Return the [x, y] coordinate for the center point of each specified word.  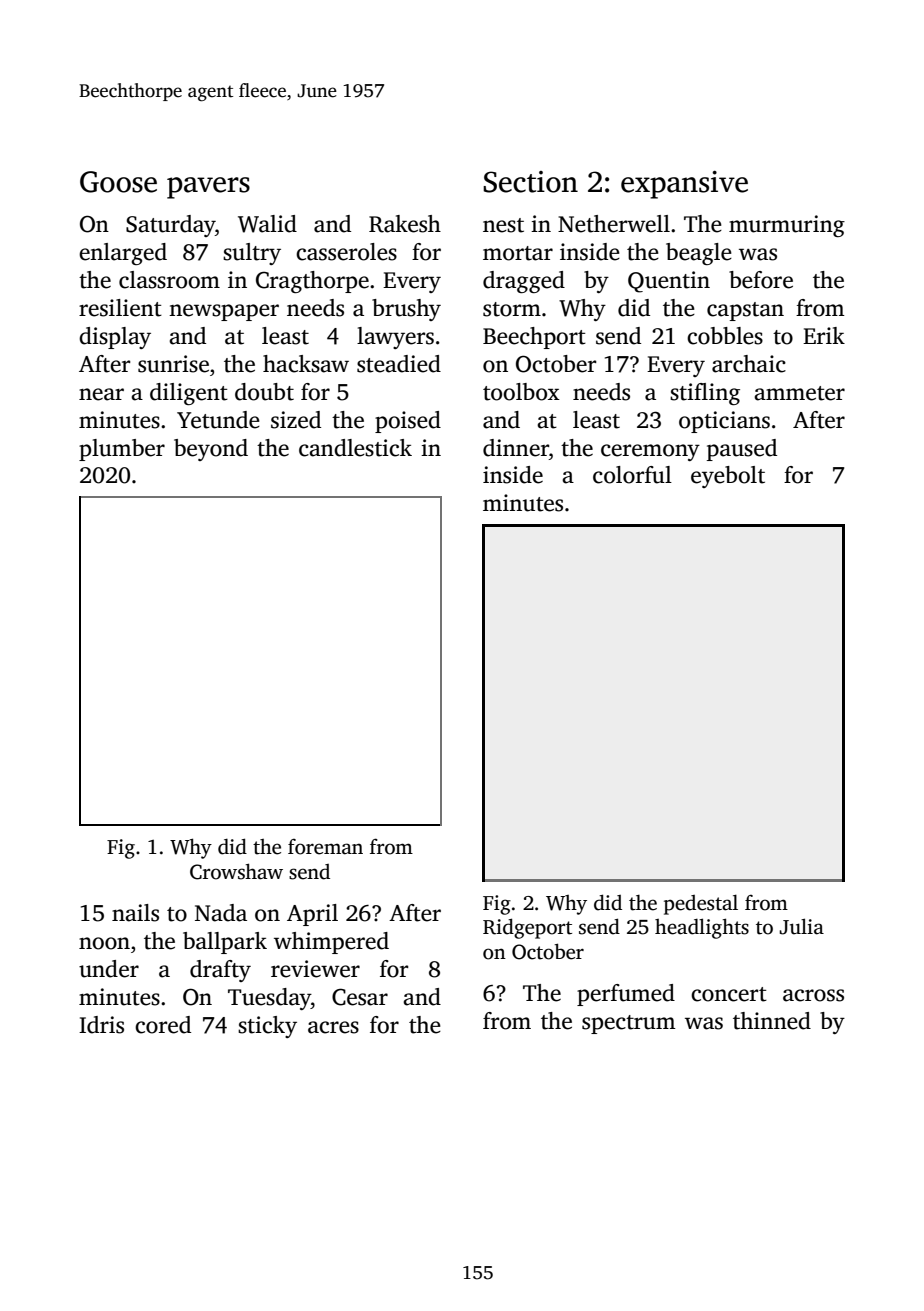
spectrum [629, 1024]
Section [530, 182]
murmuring [787, 226]
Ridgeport [527, 928]
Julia [801, 926]
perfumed [626, 995]
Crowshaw [236, 871]
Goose [118, 182]
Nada [221, 913]
